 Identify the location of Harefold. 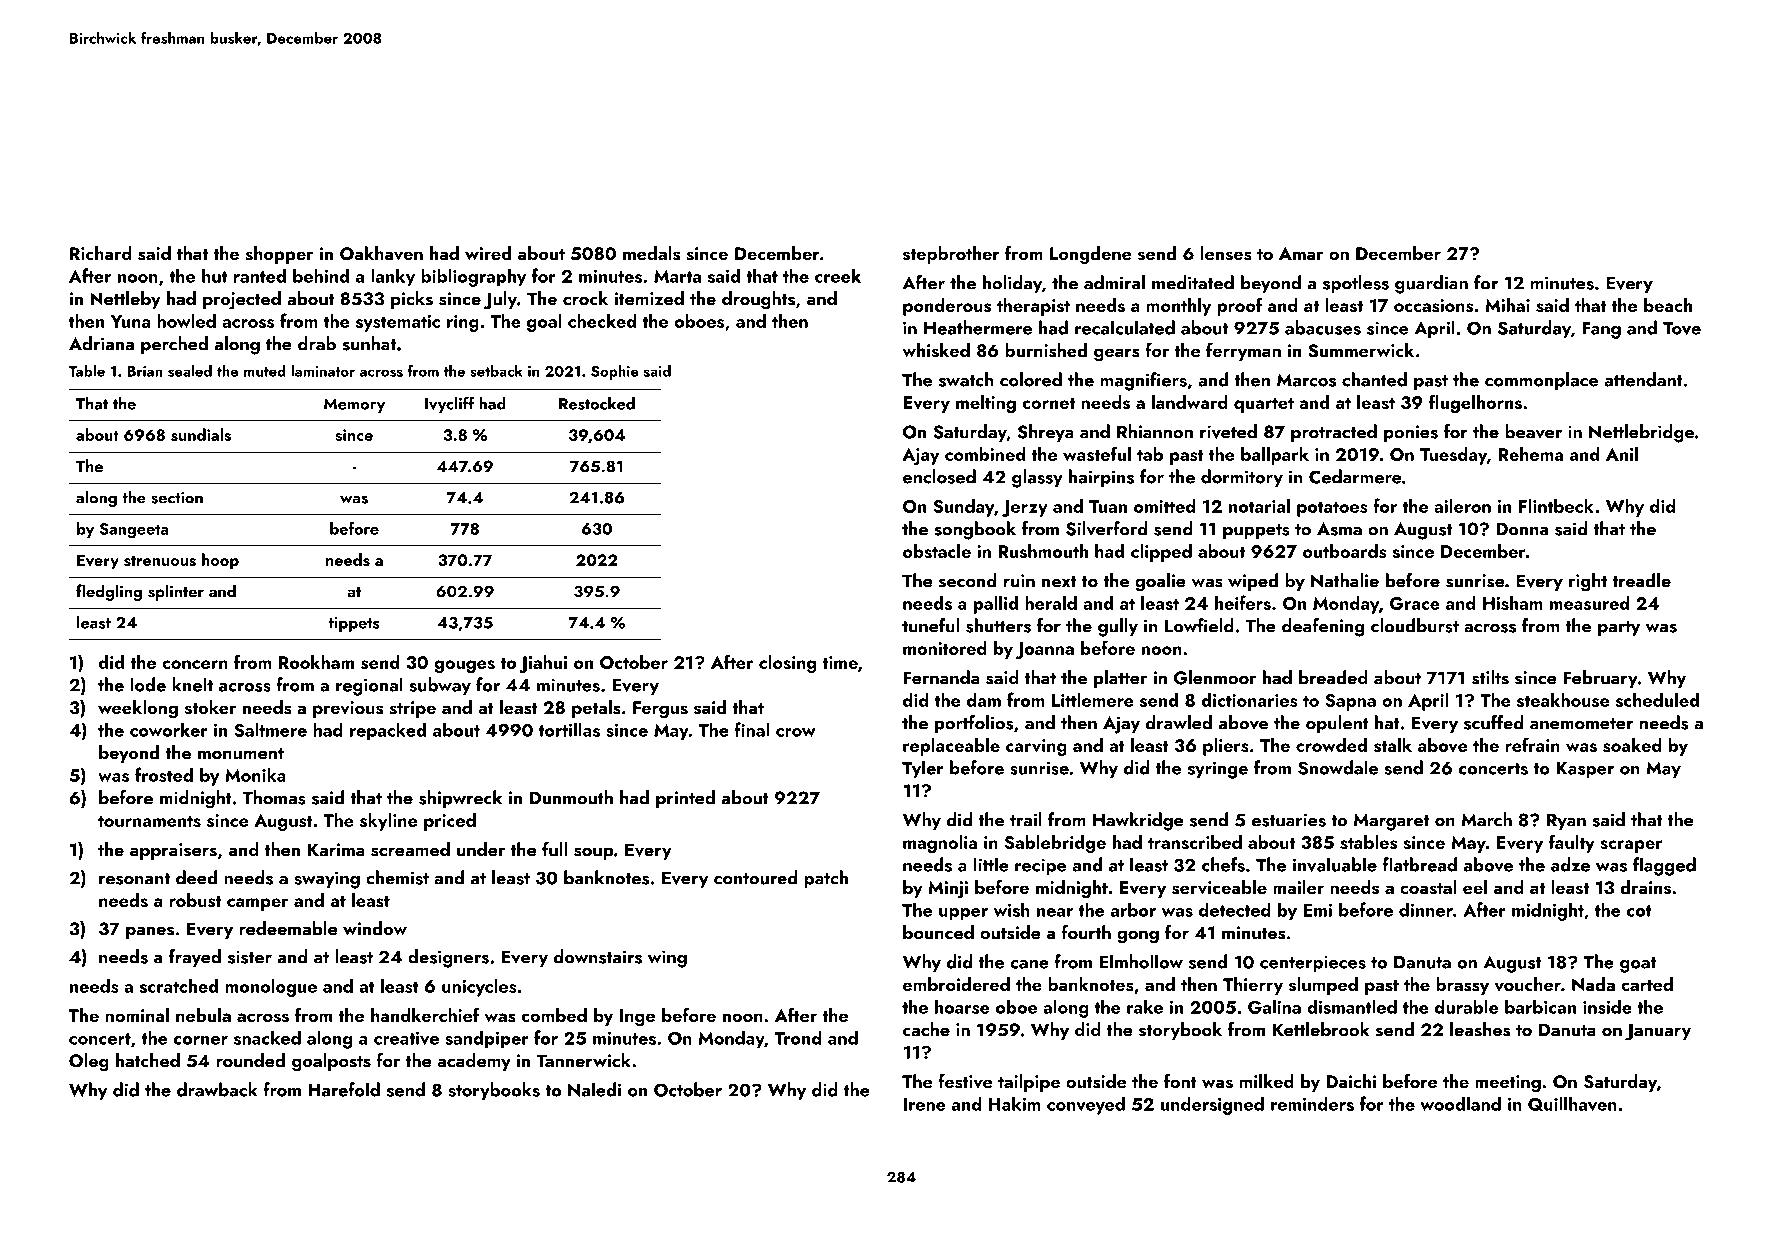
(344, 1089).
